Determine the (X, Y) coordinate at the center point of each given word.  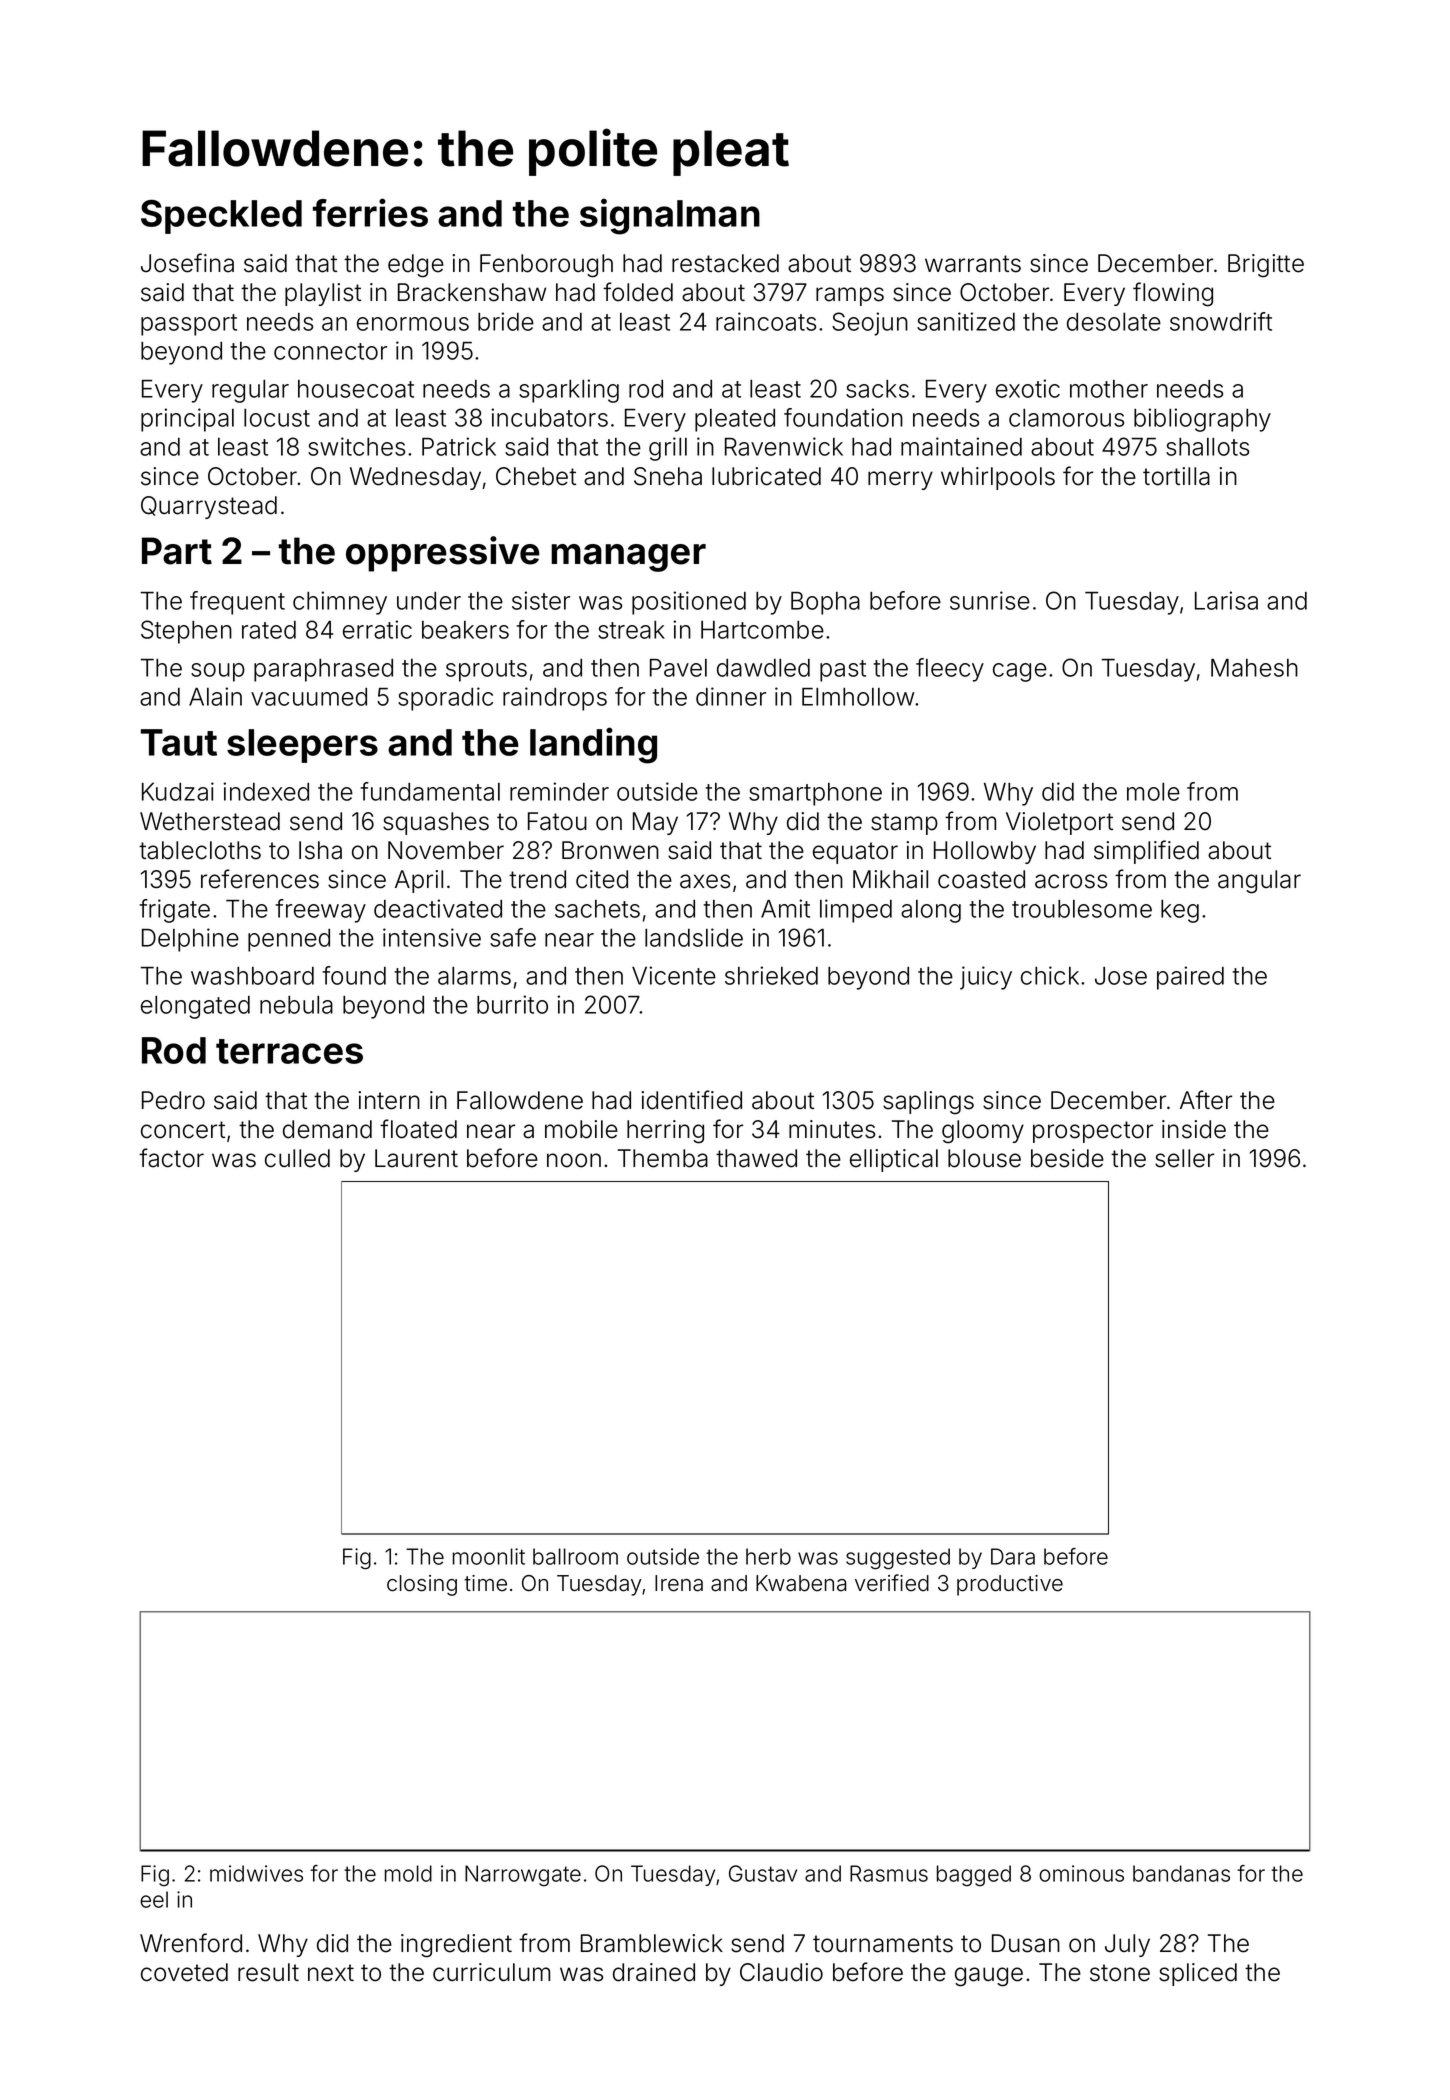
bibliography (1202, 420)
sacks (877, 389)
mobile (581, 1129)
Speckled (221, 217)
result (268, 1972)
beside (1067, 1158)
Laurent (416, 1158)
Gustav (763, 1873)
